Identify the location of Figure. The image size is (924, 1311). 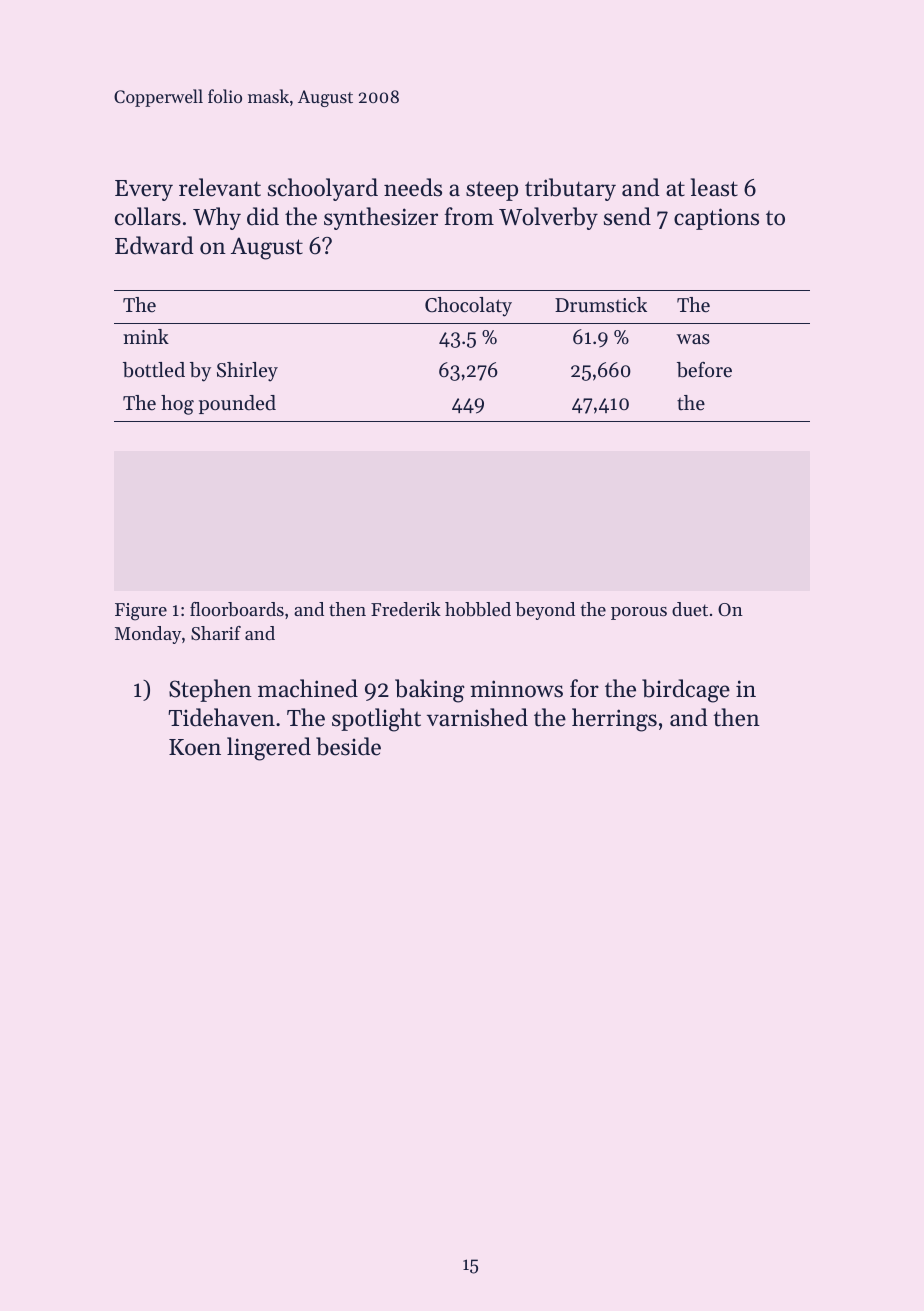
(141, 612).
